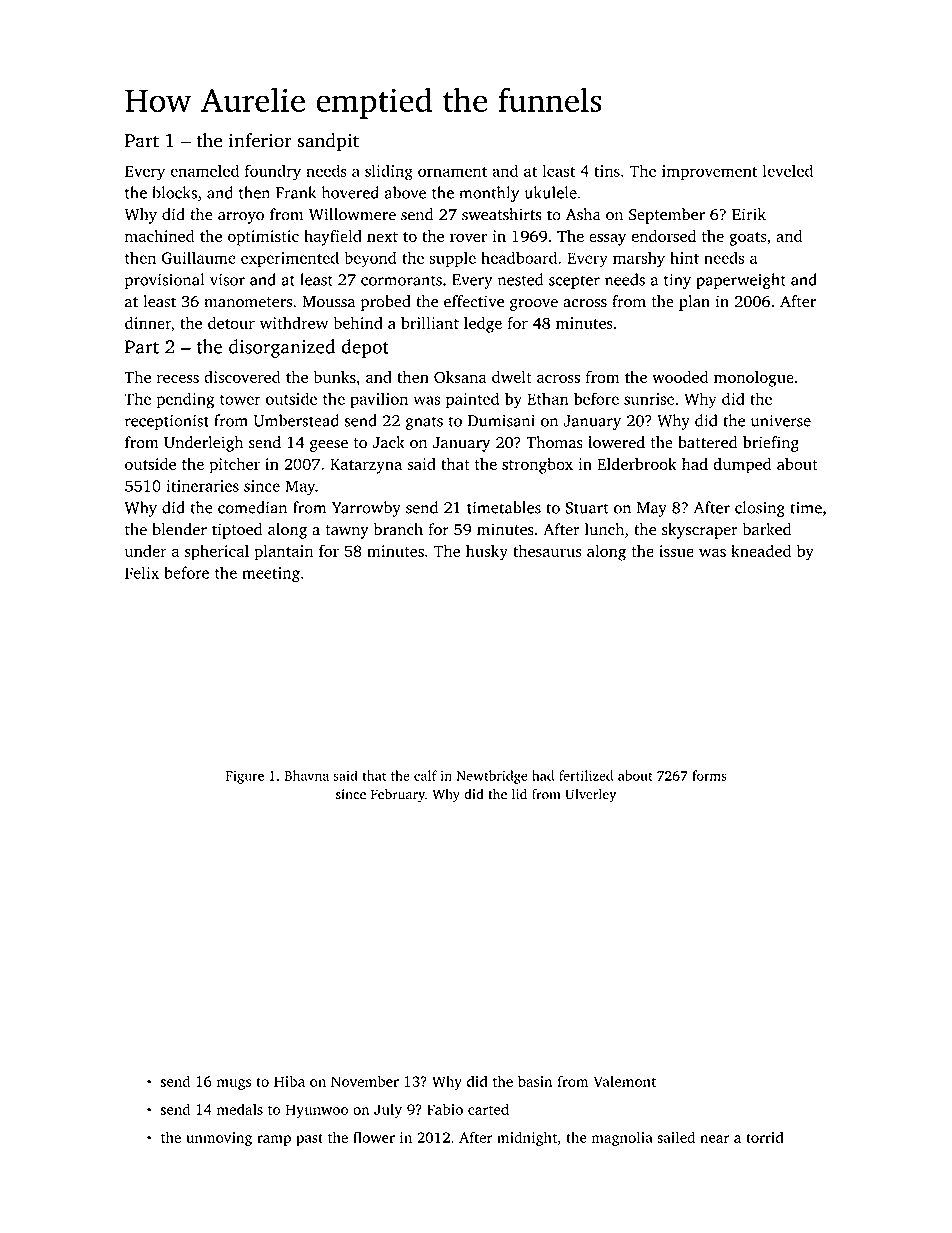 The image size is (952, 1233). What do you see at coordinates (425, 775) in the image?
I see `calf` at bounding box center [425, 775].
